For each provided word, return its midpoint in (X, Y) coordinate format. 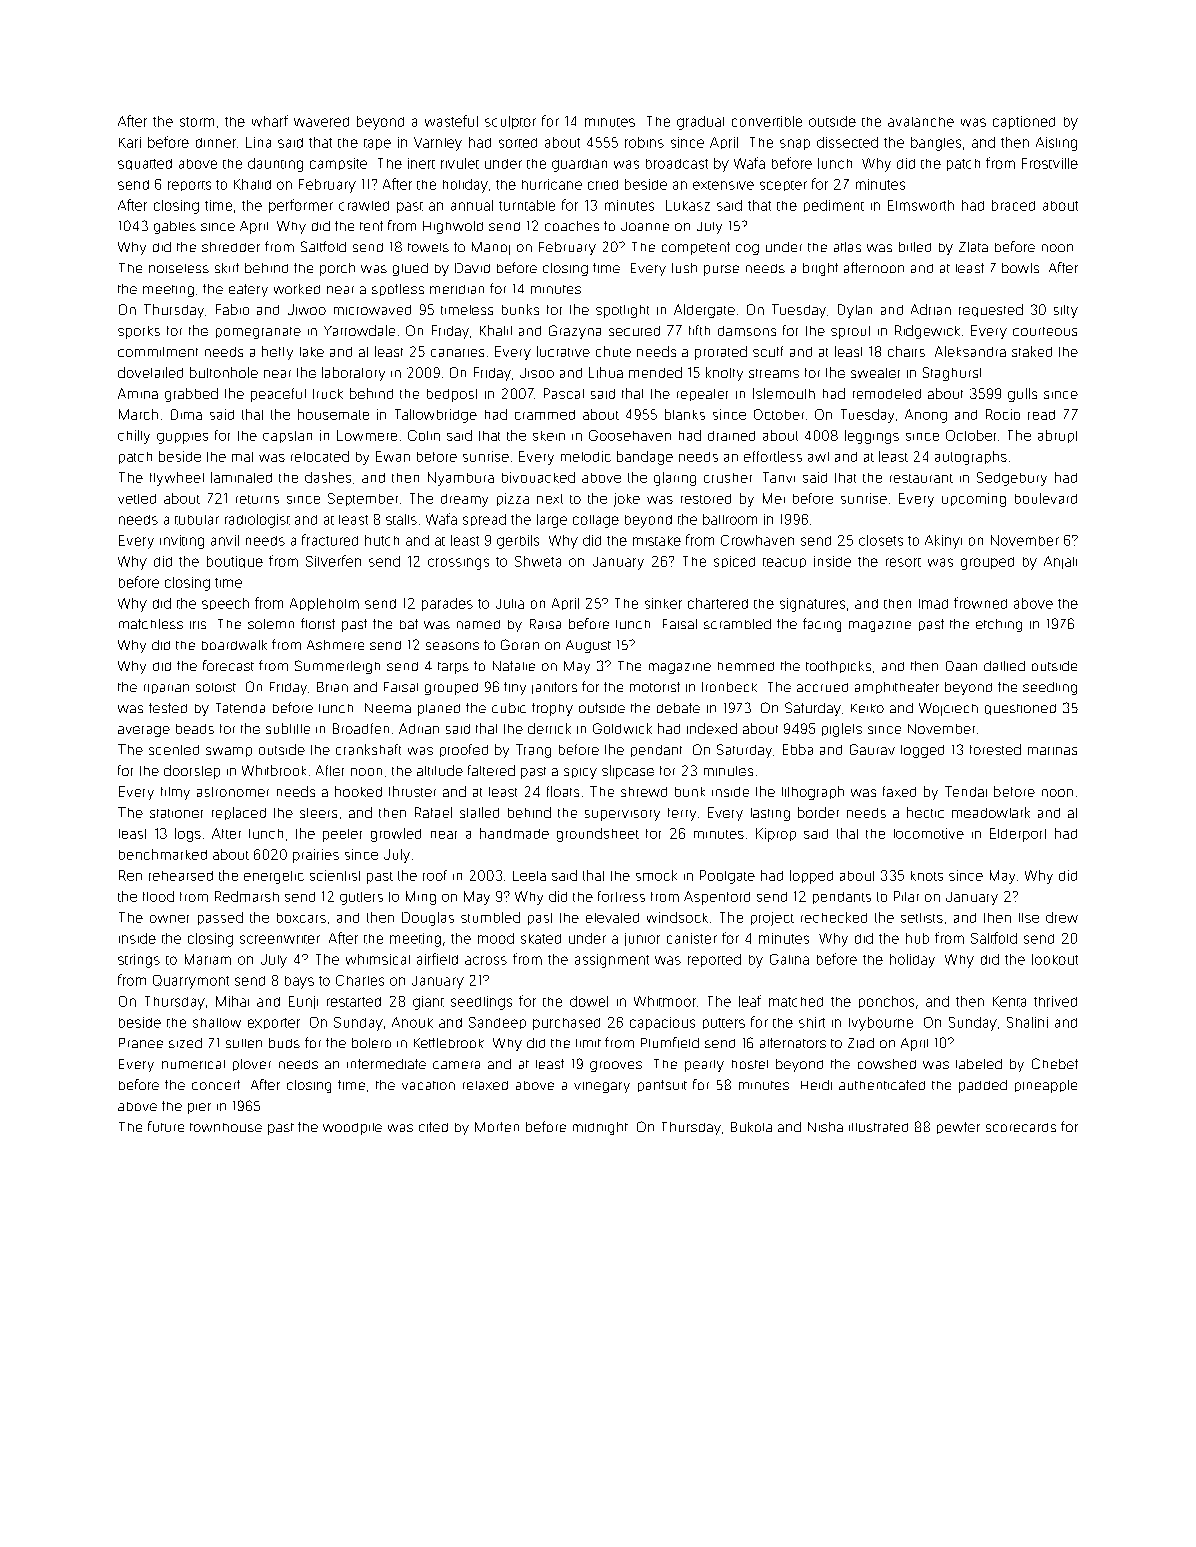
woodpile (352, 1129)
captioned (1024, 122)
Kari (130, 142)
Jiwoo (307, 309)
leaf (750, 1001)
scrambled (737, 624)
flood (158, 896)
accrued (822, 687)
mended (655, 372)
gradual (700, 123)
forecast (228, 665)
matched (796, 1002)
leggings (872, 437)
